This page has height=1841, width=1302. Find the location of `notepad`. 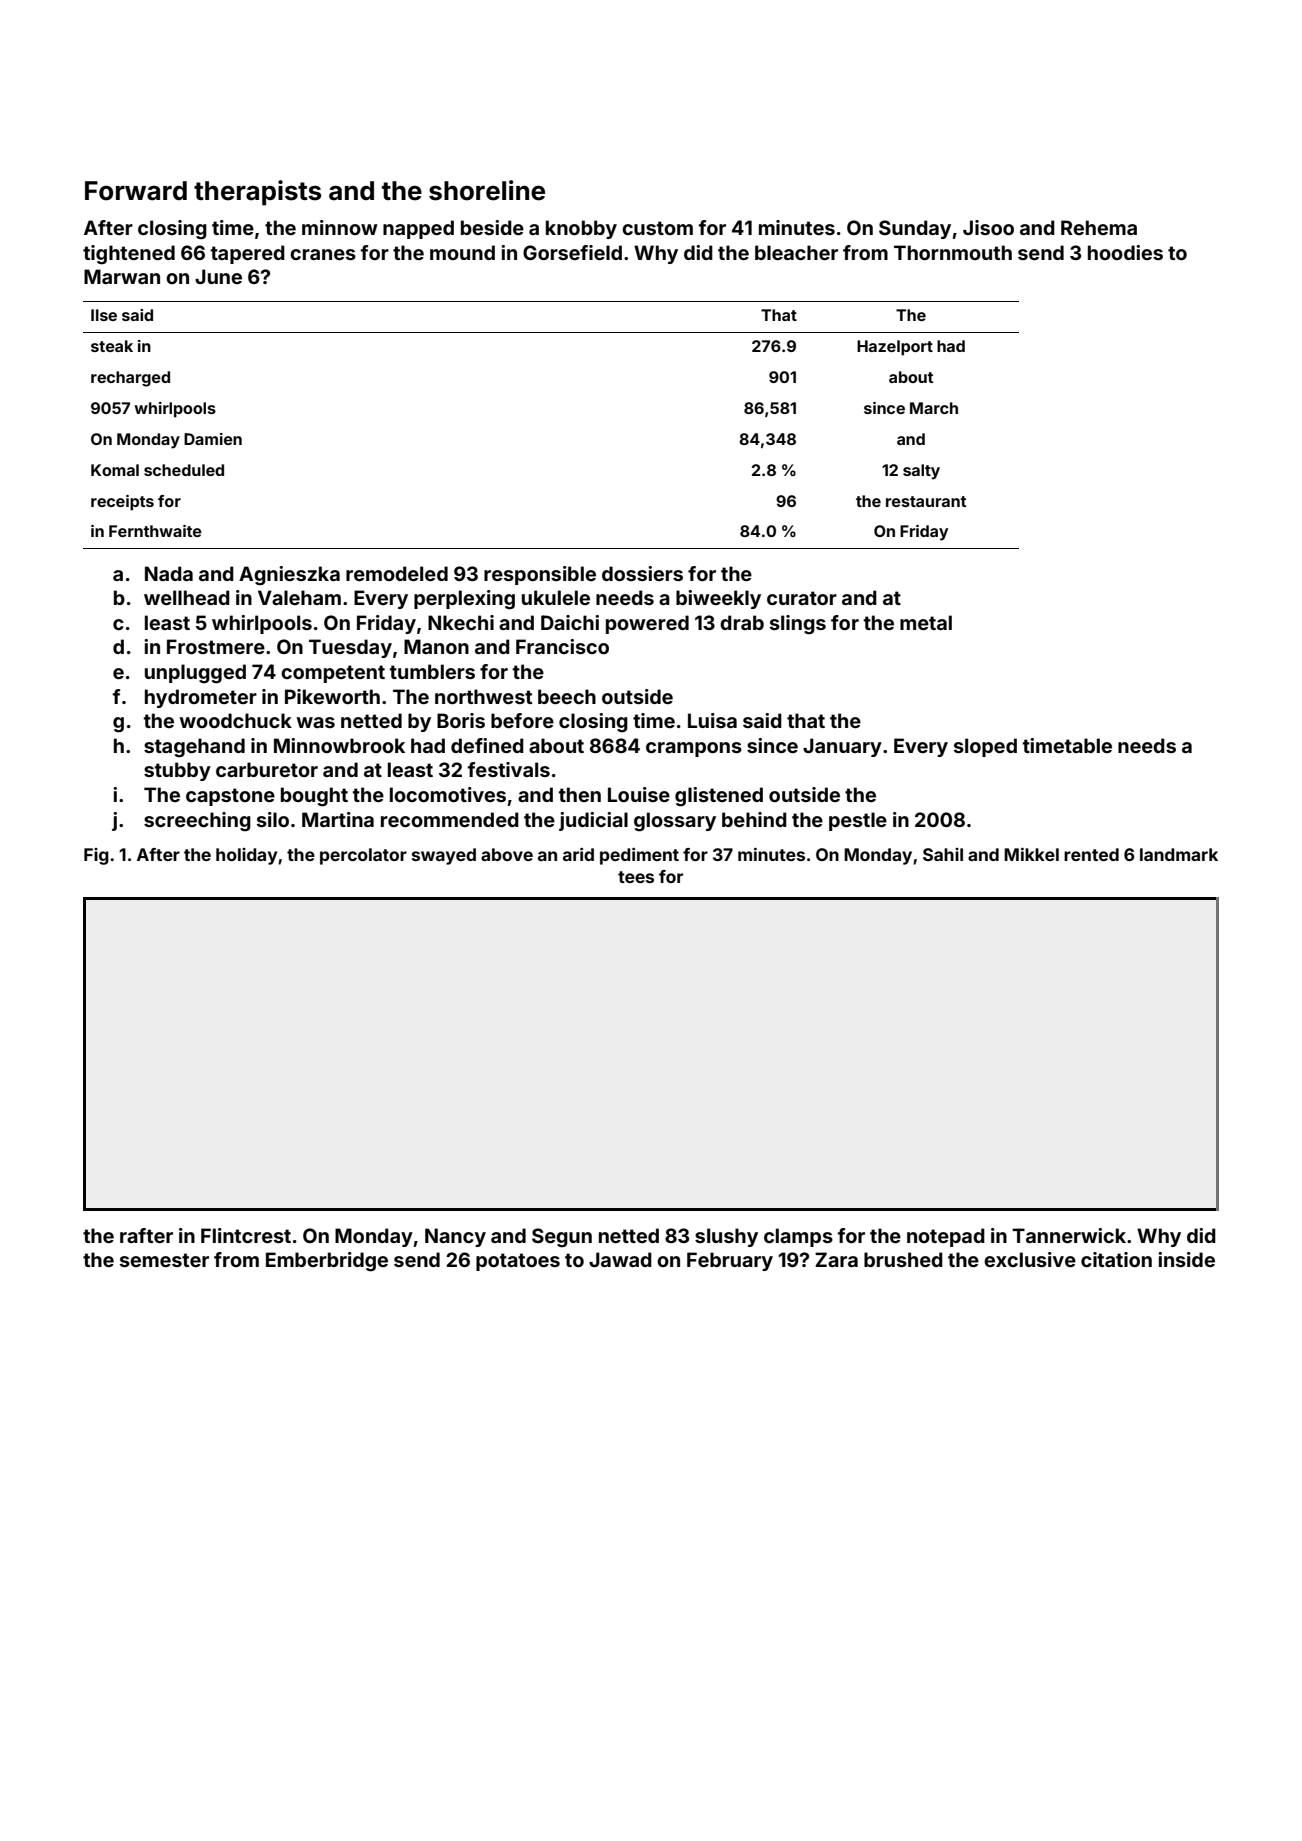

notepad is located at coordinates (946, 1237).
